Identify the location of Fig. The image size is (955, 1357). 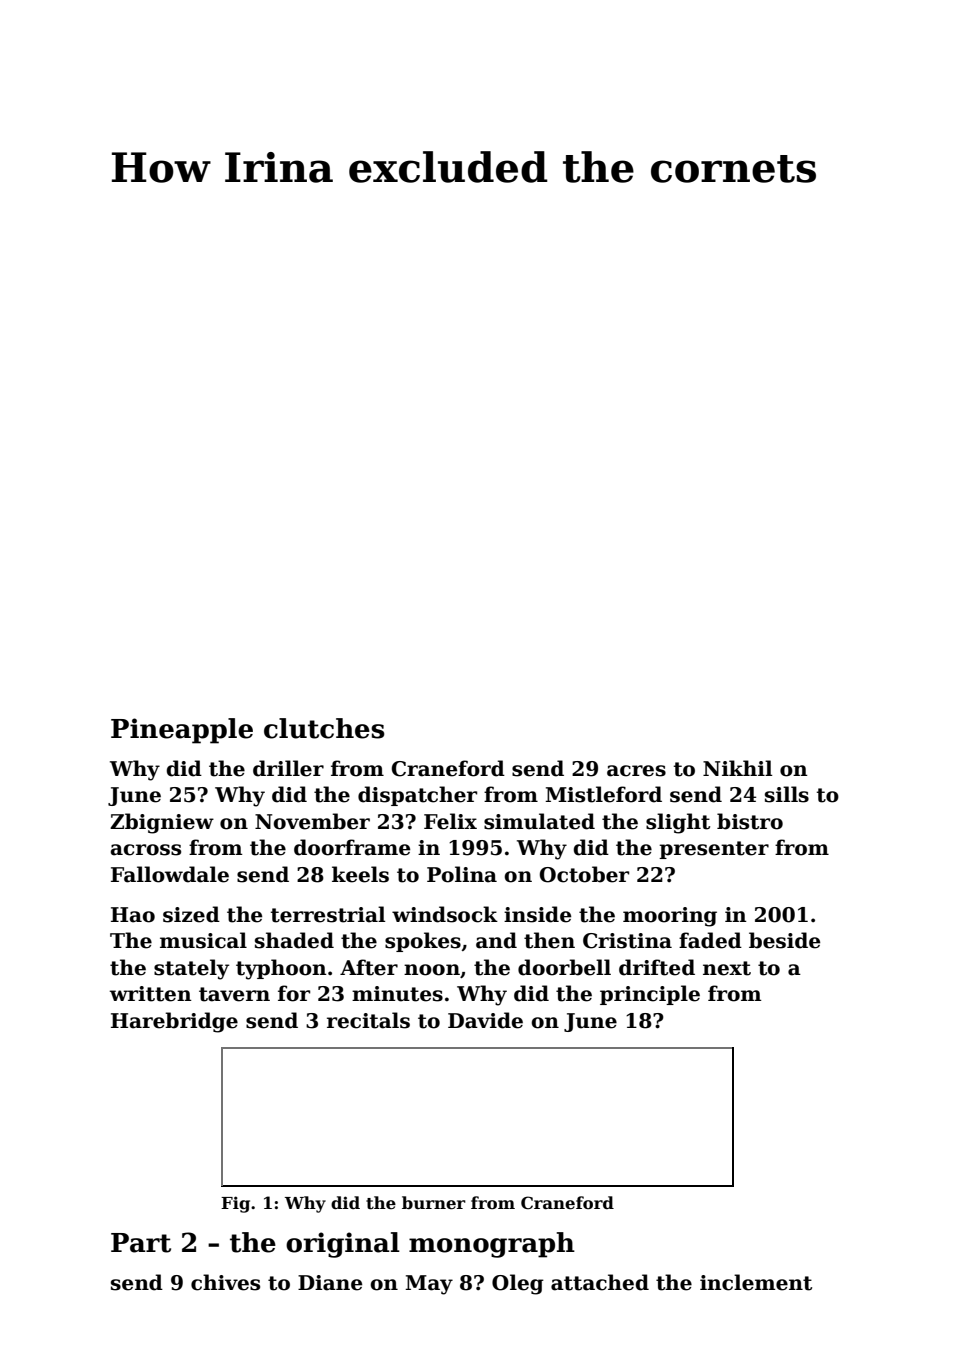
(235, 1204).
